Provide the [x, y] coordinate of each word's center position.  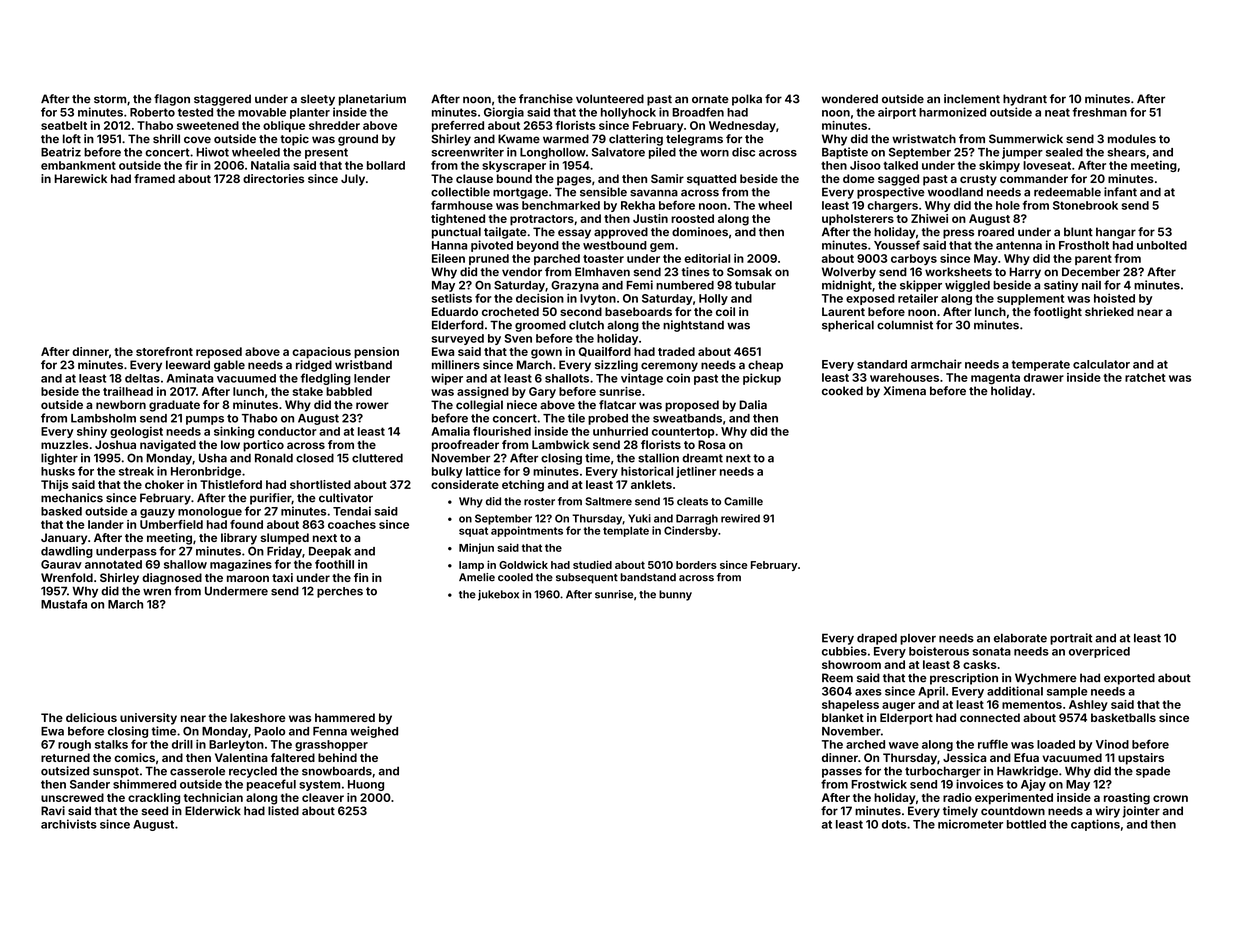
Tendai [352, 511]
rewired [740, 518]
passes [842, 773]
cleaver [323, 797]
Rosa [711, 444]
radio [957, 797]
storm [110, 99]
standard [882, 364]
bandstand [648, 577]
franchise [546, 99]
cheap [765, 366]
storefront [164, 351]
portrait [1071, 639]
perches [340, 592]
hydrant [1025, 100]
